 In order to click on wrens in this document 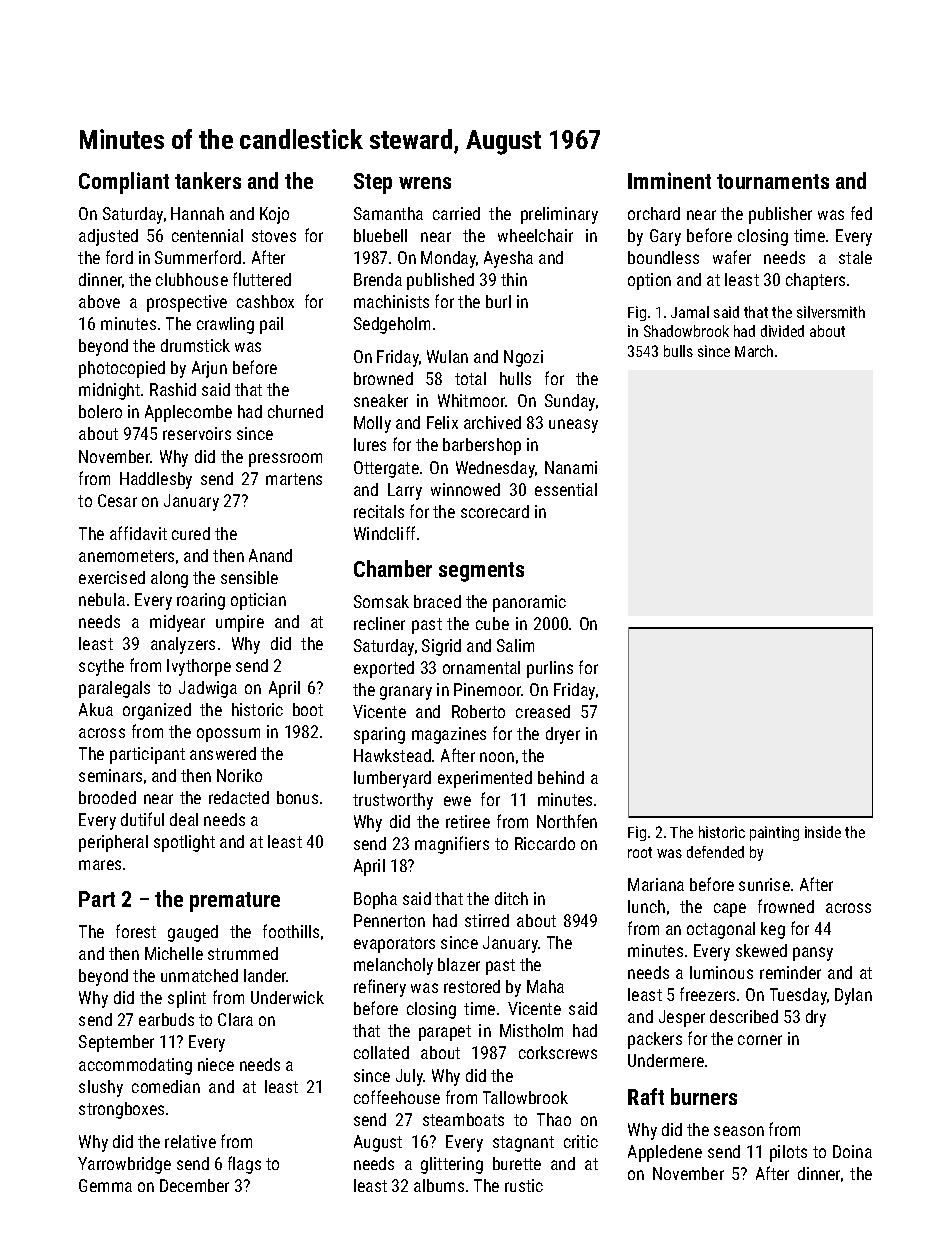, I will do `click(425, 183)`.
